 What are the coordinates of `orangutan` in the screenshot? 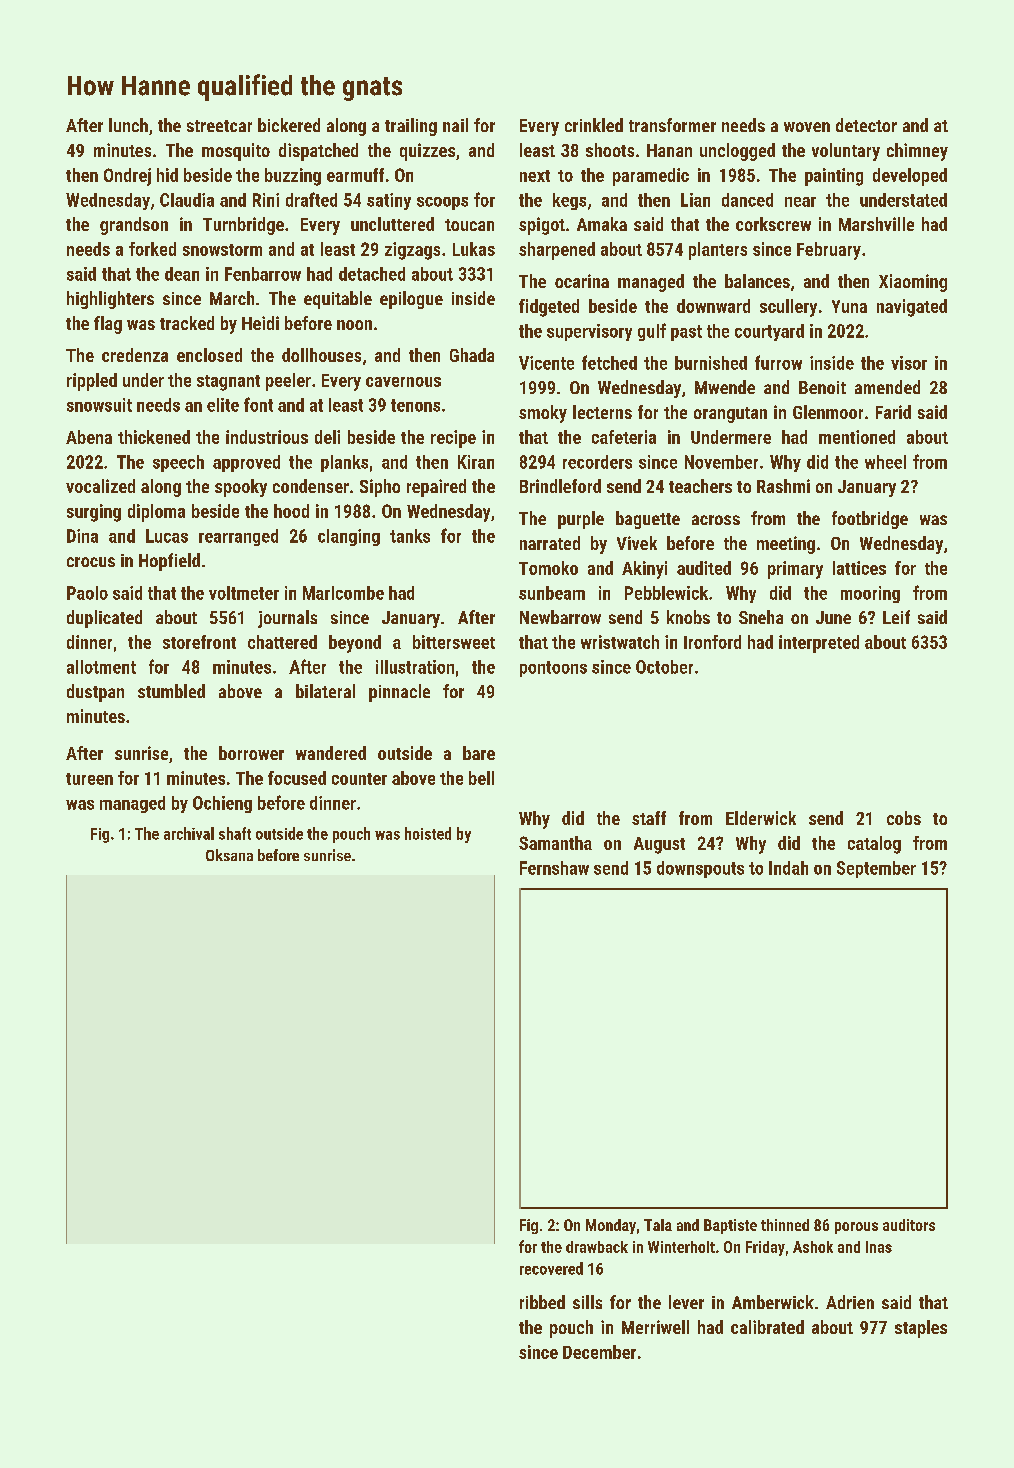 It's located at (730, 415).
